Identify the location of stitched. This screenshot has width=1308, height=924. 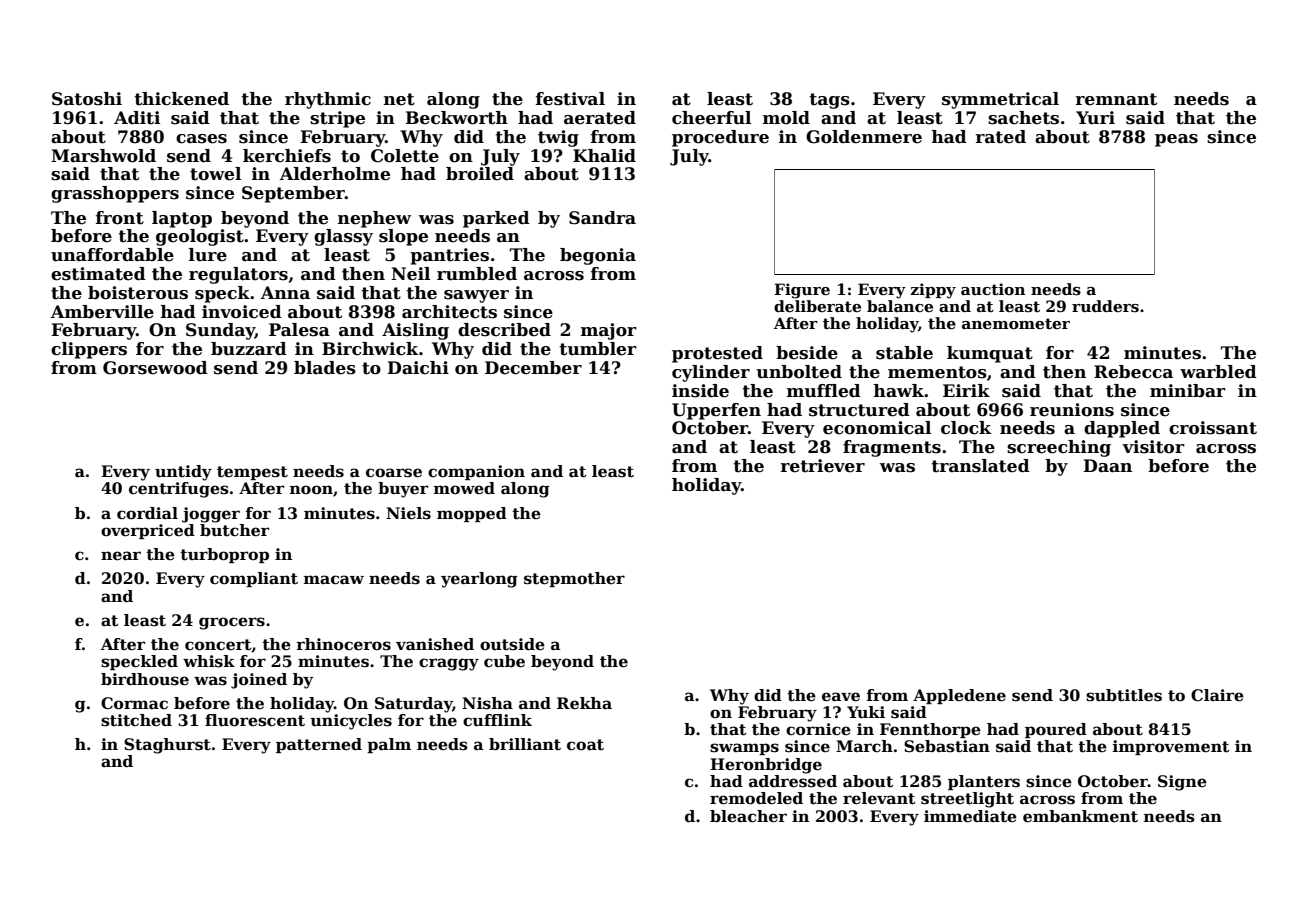
(136, 720).
